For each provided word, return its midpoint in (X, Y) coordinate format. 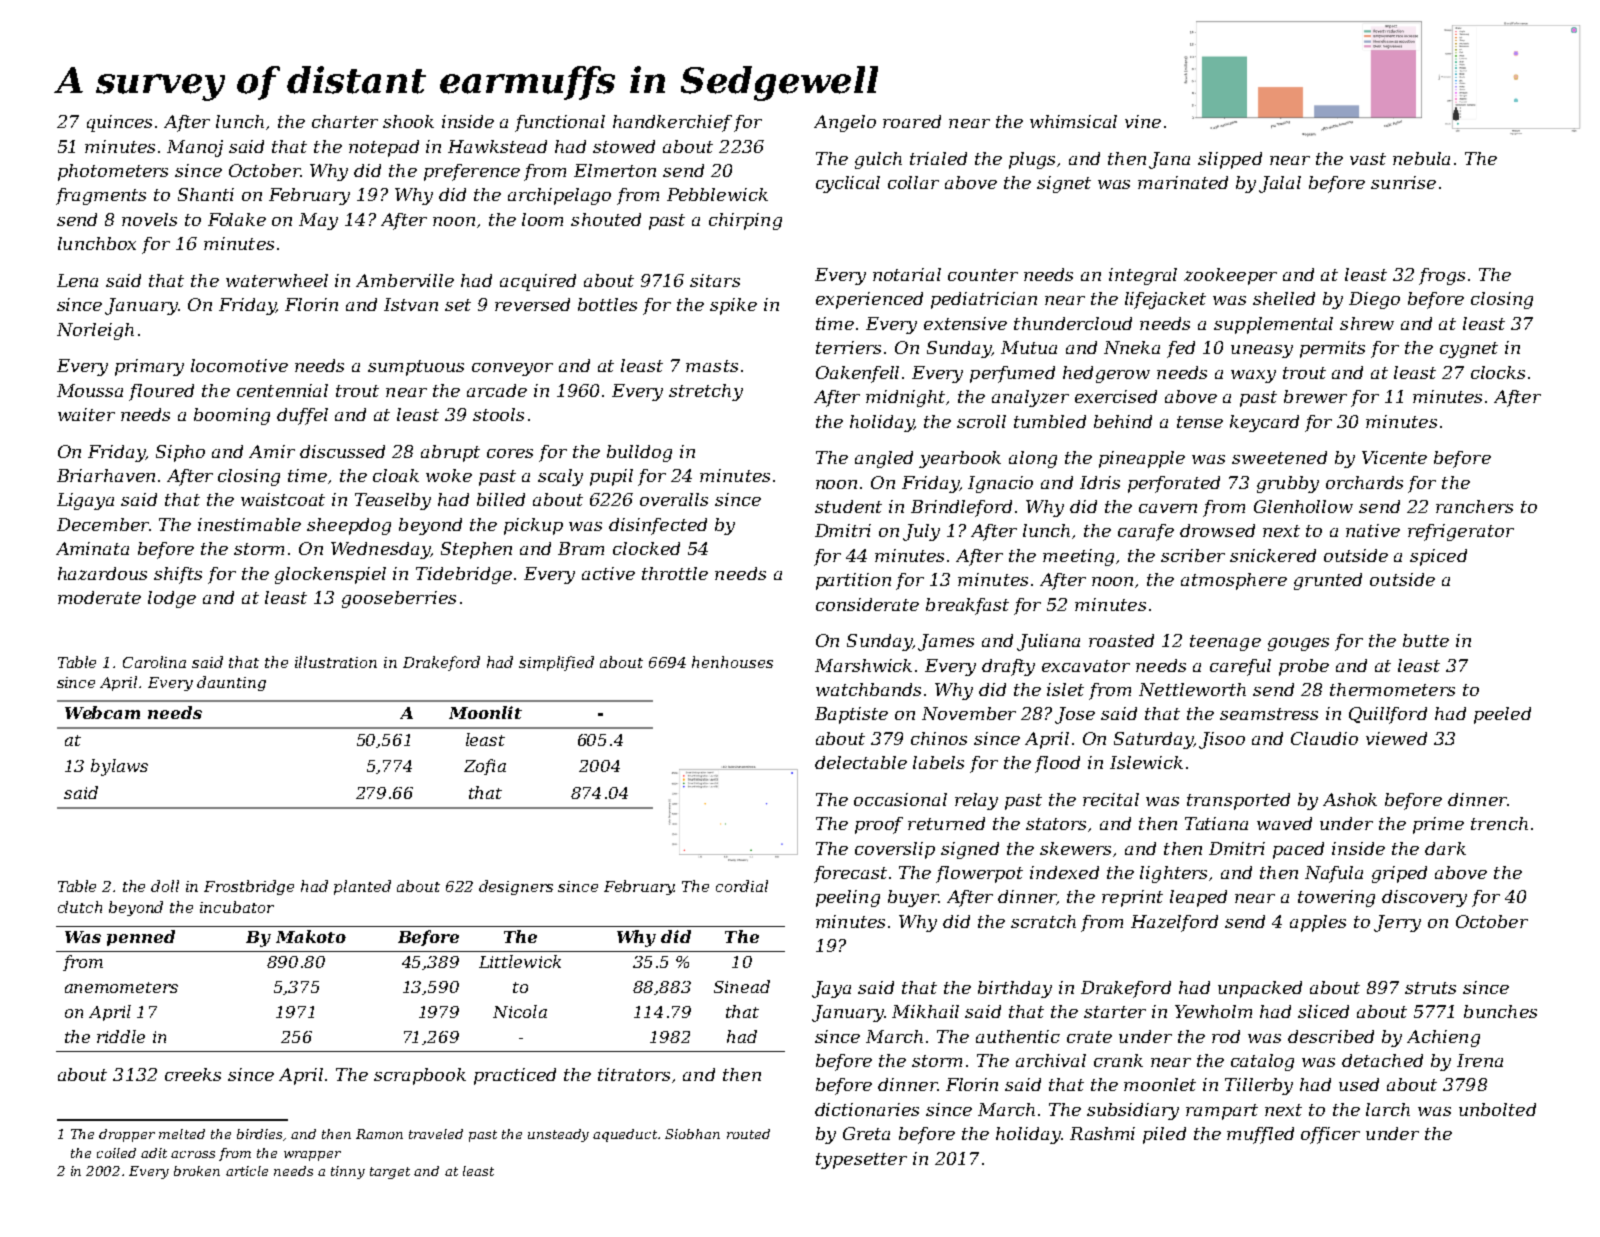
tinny (348, 1172)
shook (408, 121)
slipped (1230, 160)
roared (912, 121)
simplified (556, 663)
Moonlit (485, 712)
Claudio (1324, 738)
